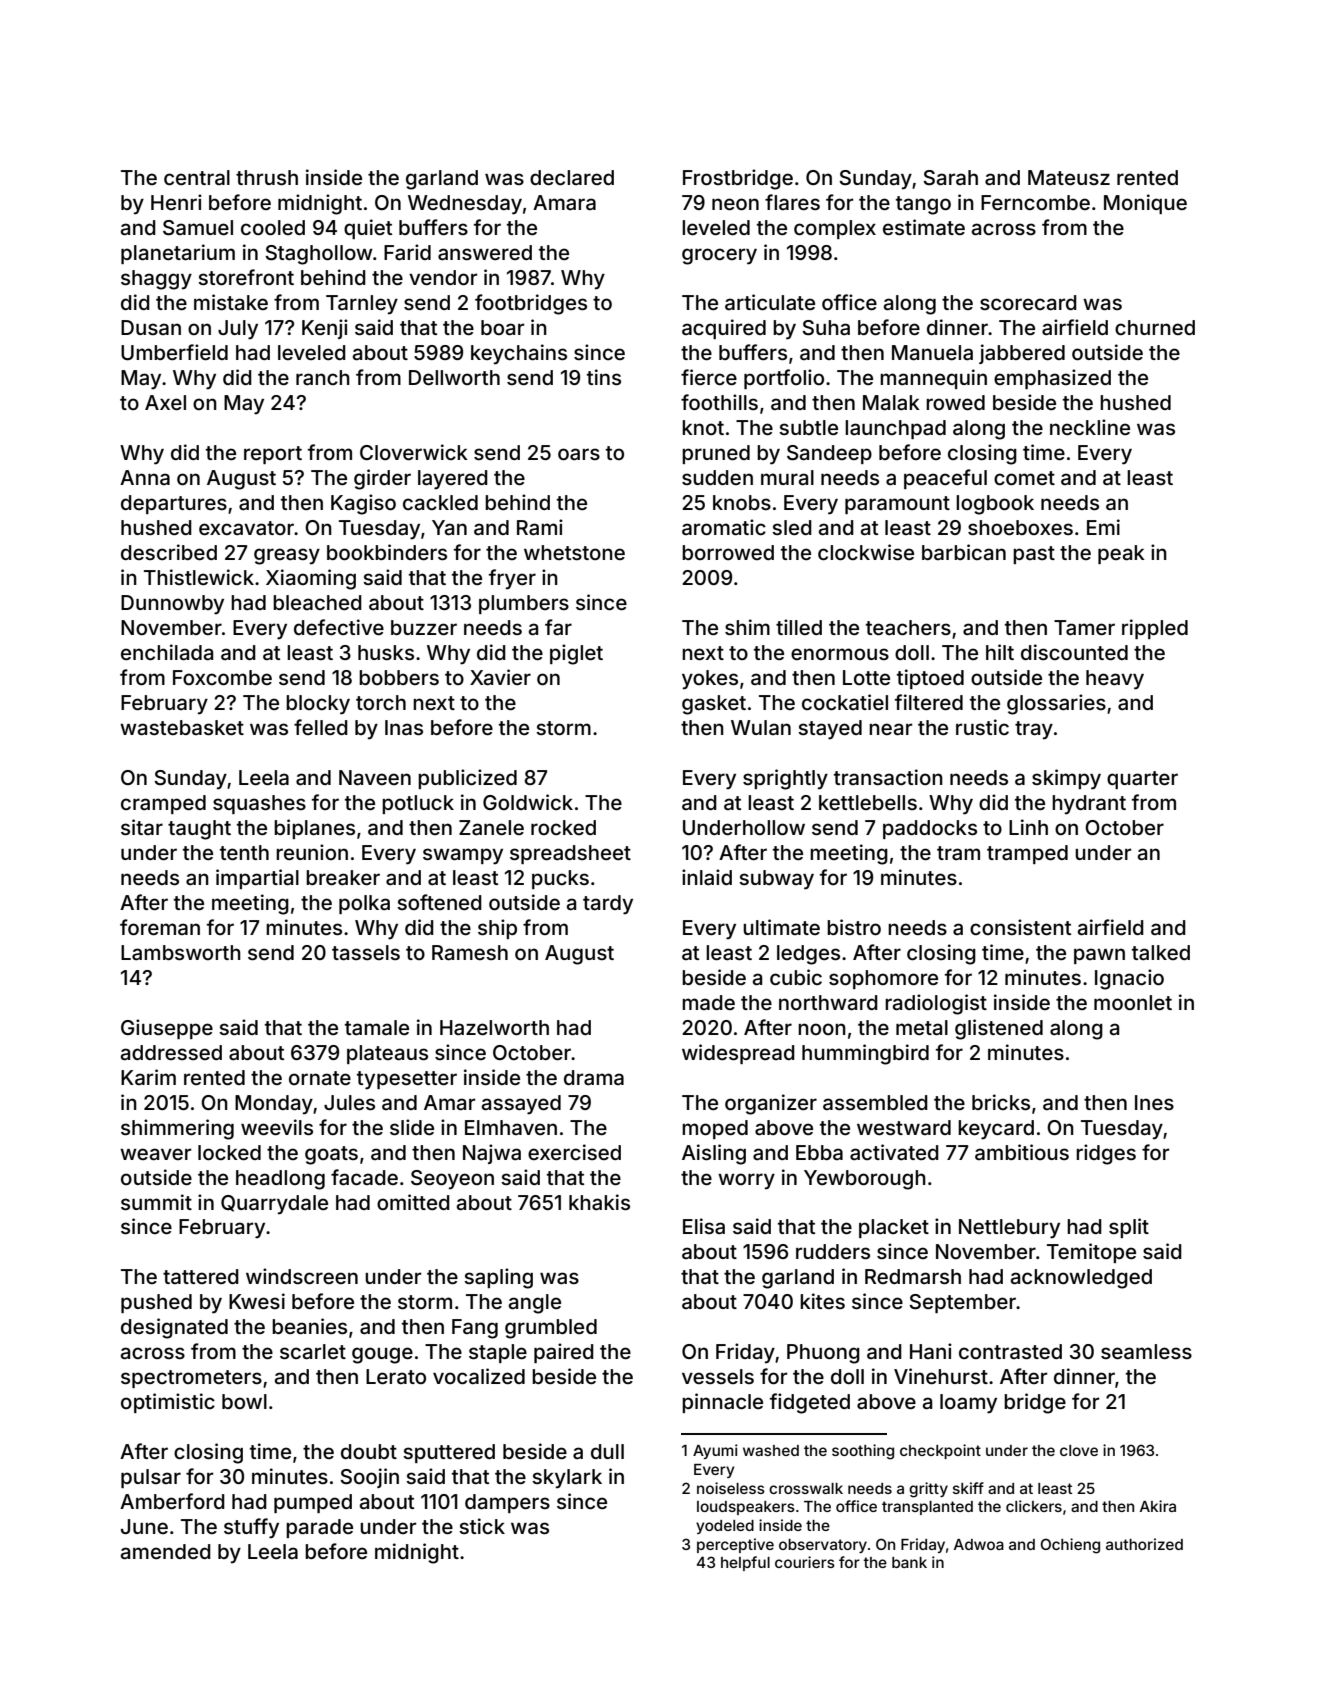  What do you see at coordinates (722, 1403) in the page?
I see `pinnacle` at bounding box center [722, 1403].
